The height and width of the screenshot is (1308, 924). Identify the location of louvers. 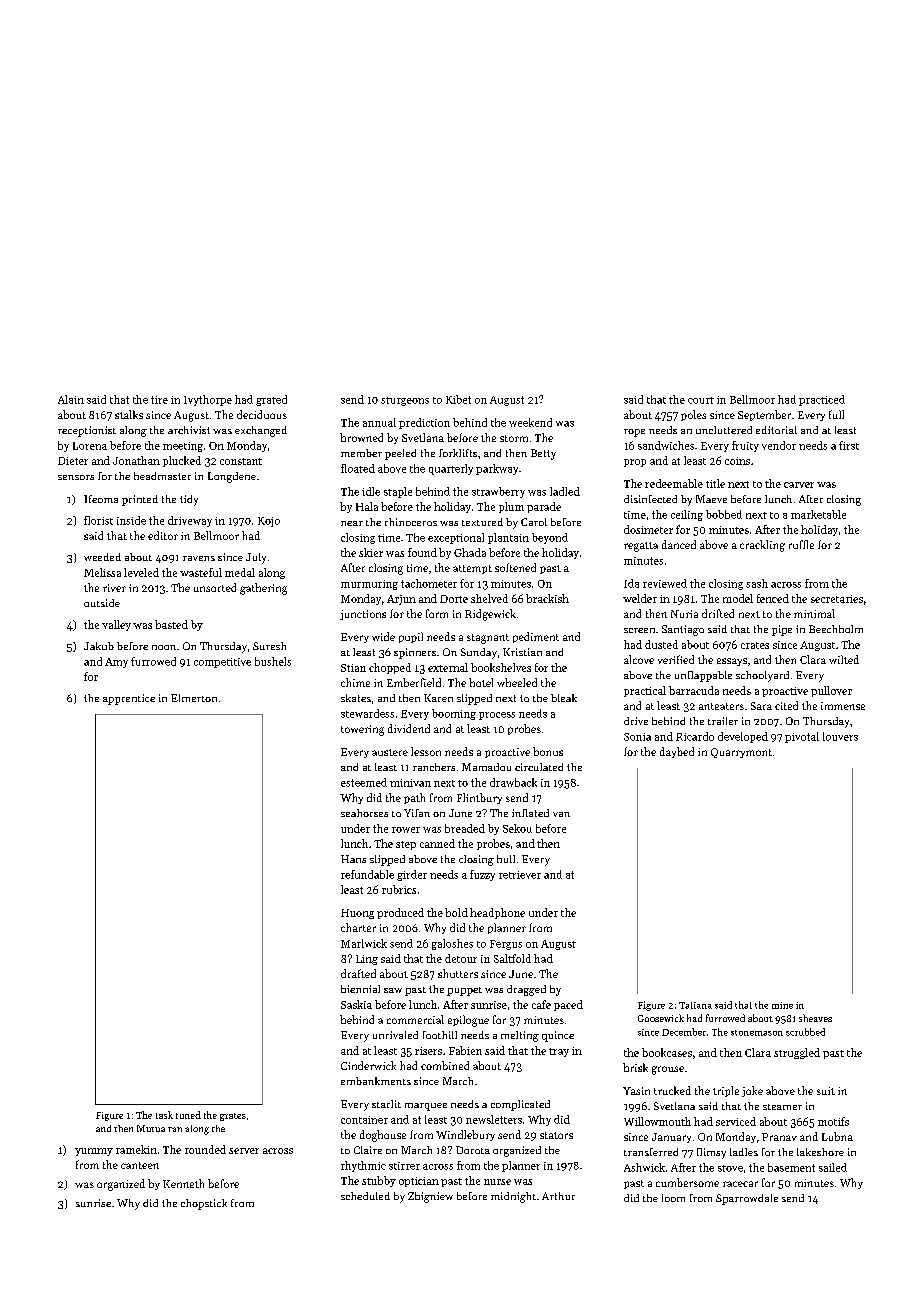
(840, 736).
